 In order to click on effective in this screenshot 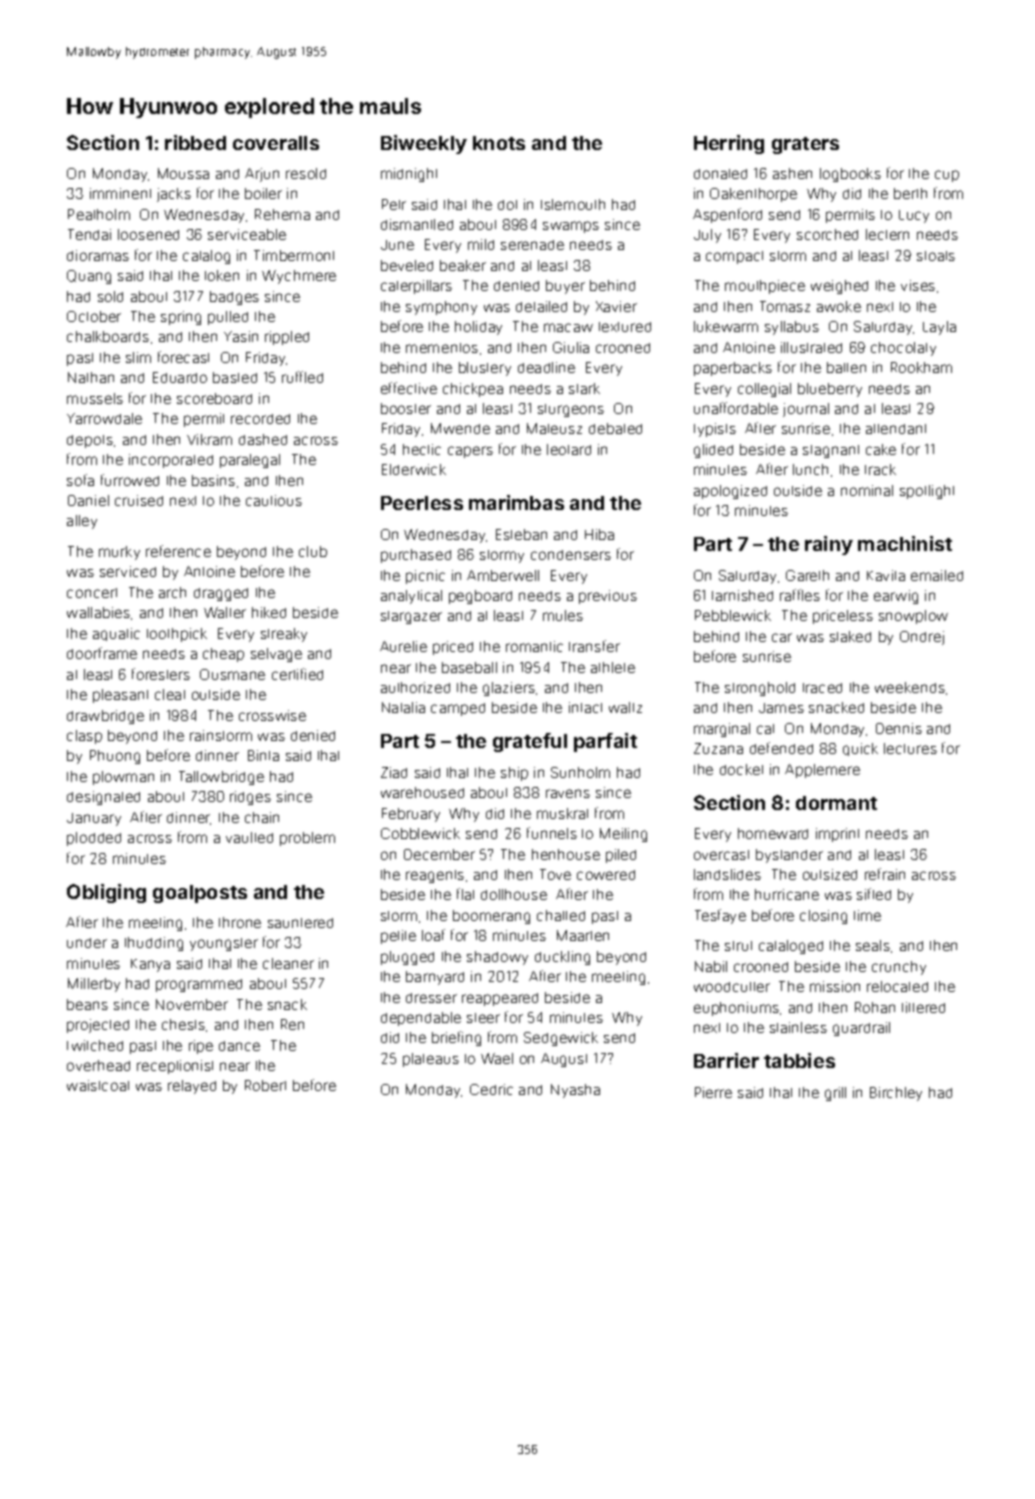, I will do `click(409, 388)`.
